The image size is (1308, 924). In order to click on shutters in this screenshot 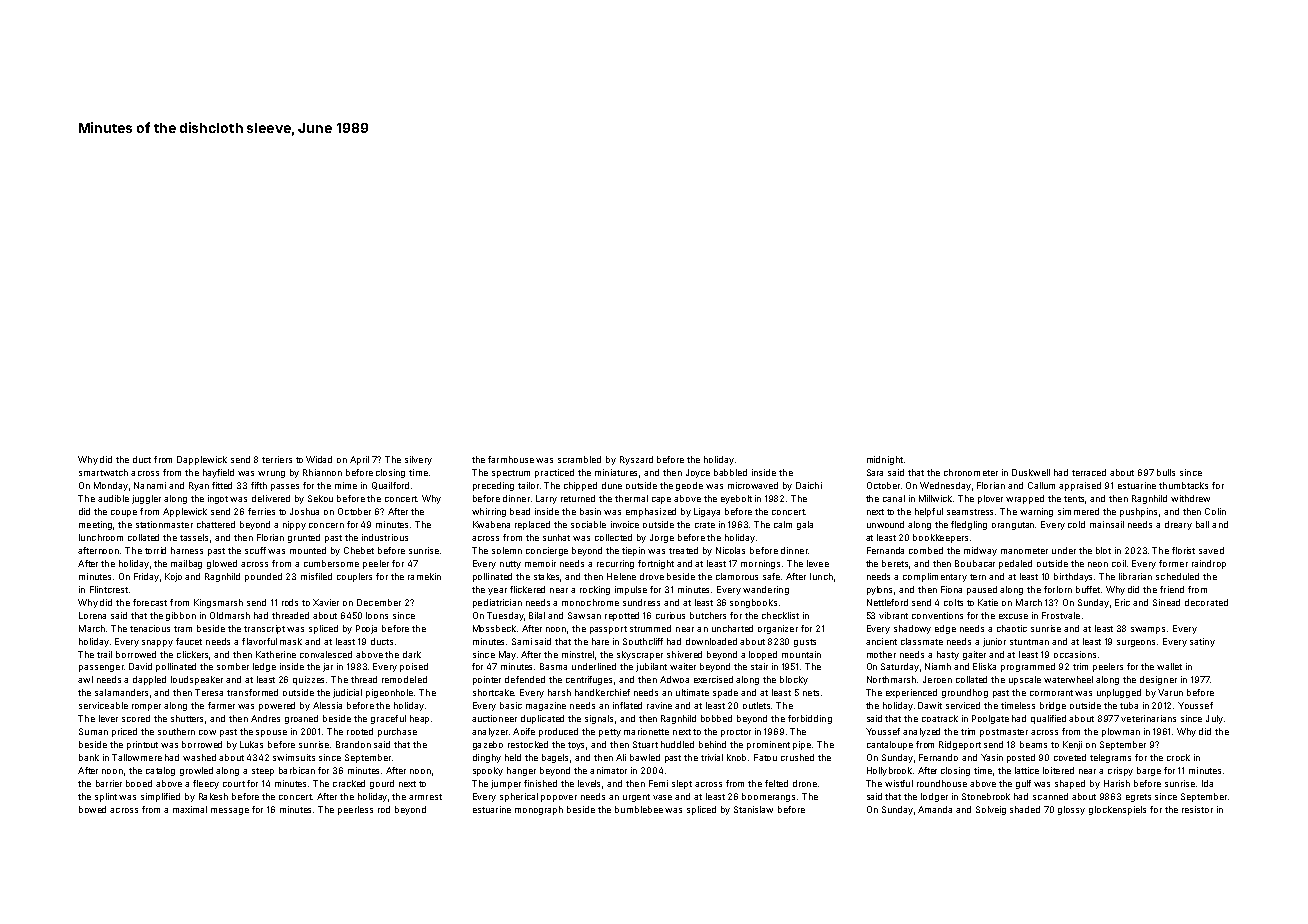, I will do `click(187, 718)`.
